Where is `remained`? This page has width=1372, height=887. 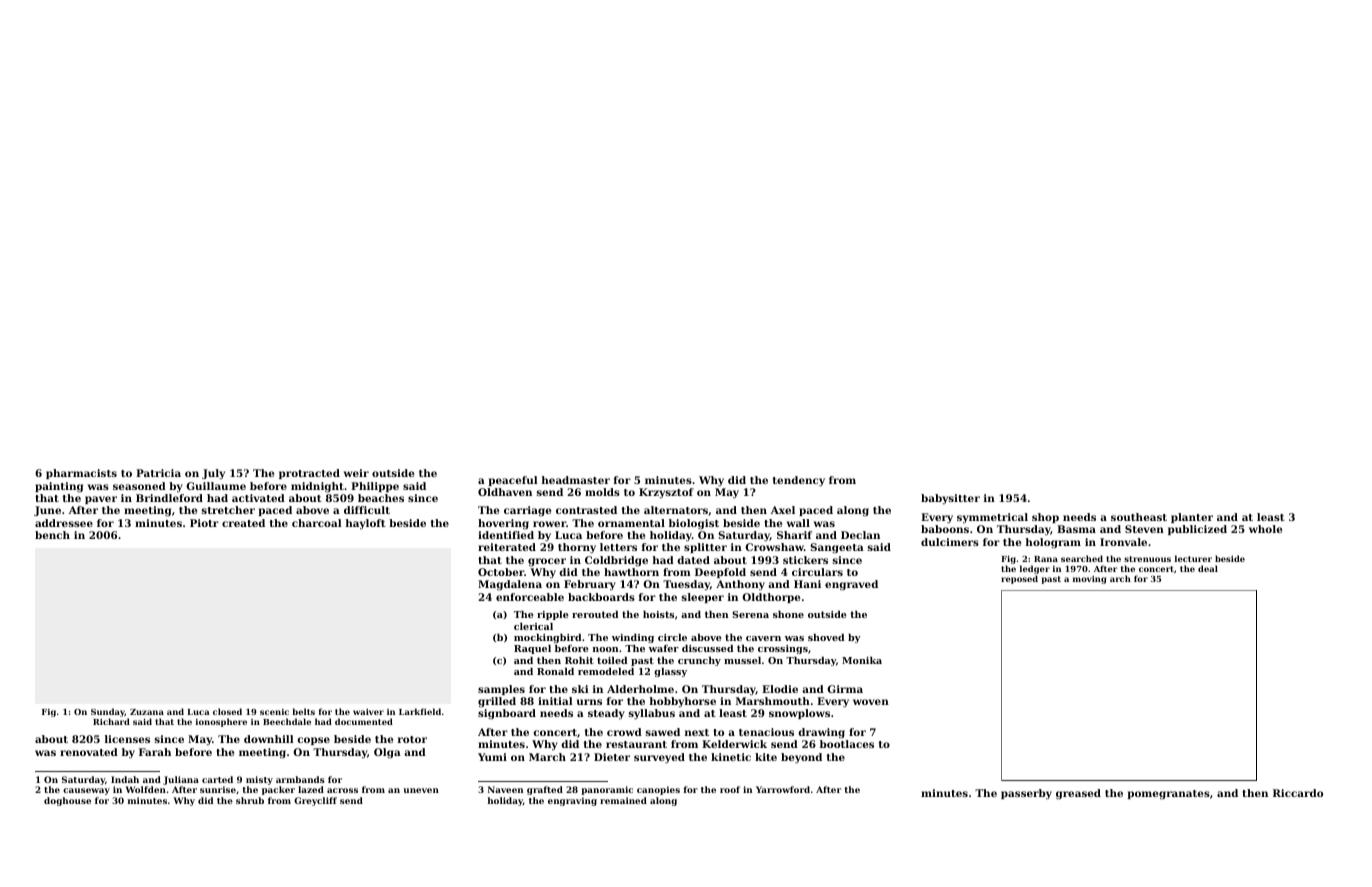
remained is located at coordinates (623, 800).
